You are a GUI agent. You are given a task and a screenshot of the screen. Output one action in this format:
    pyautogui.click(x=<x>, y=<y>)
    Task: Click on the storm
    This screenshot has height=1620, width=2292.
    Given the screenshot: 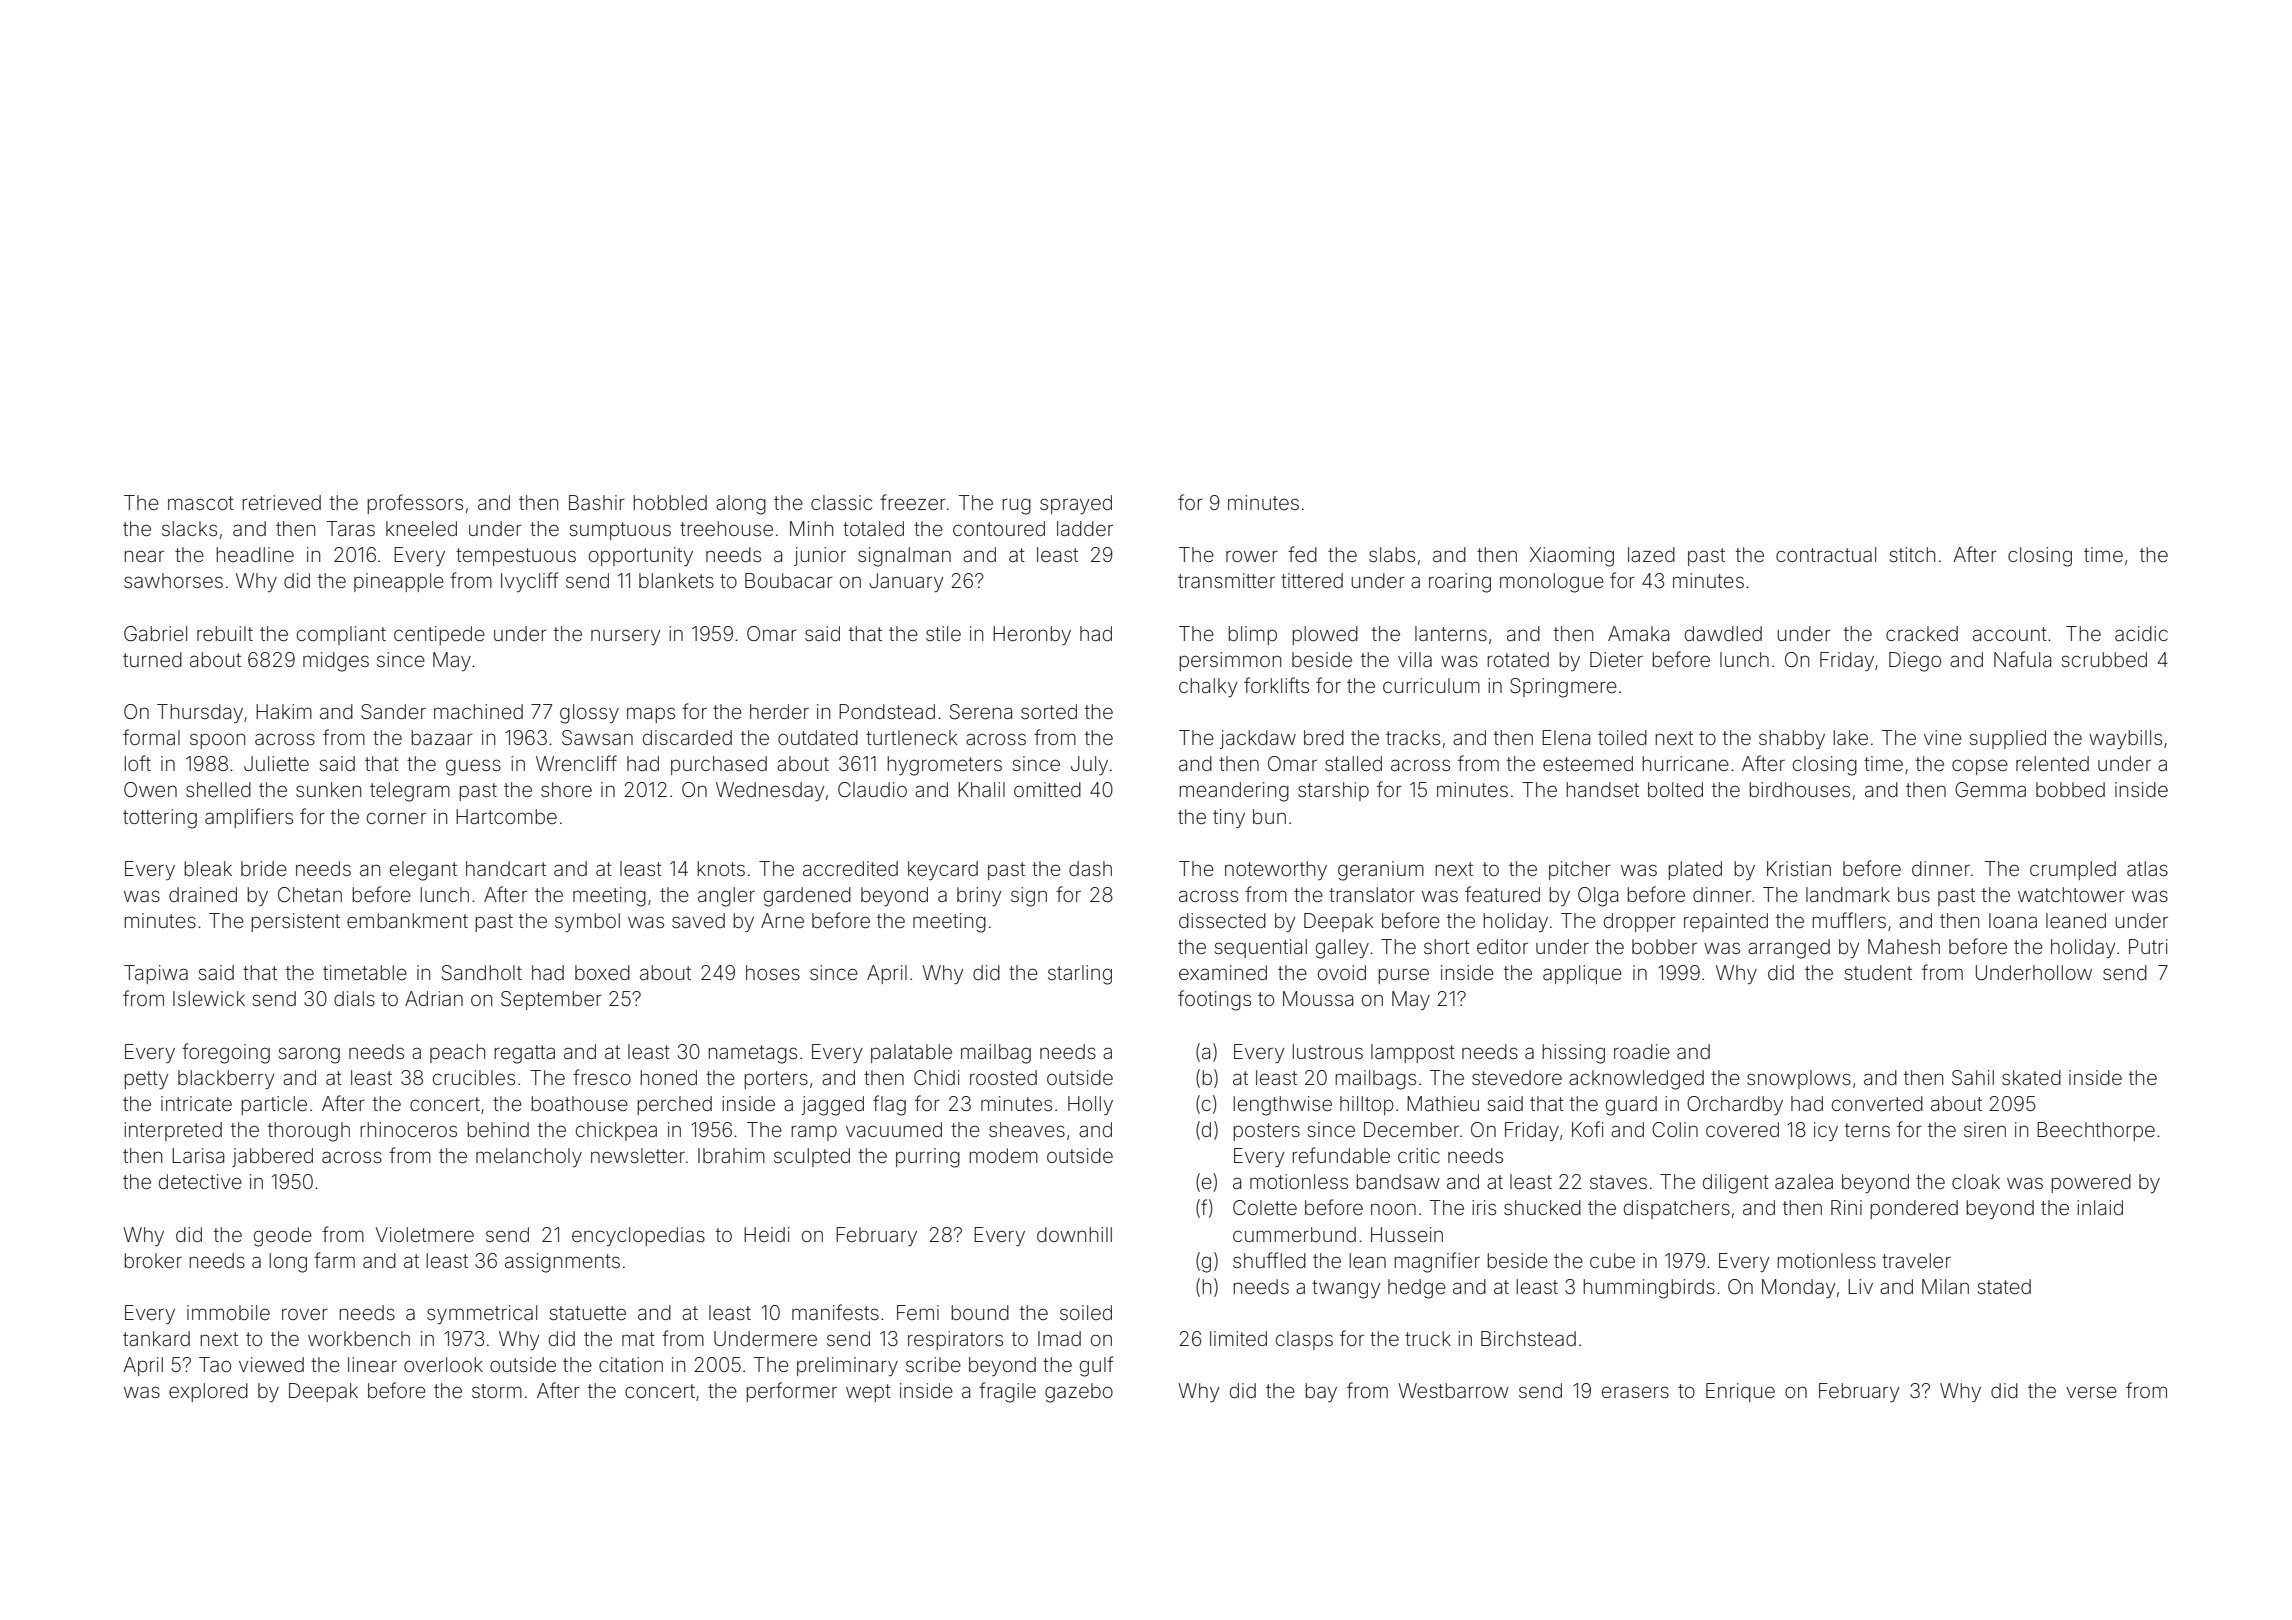 What is the action you would take?
    pyautogui.click(x=497, y=1391)
